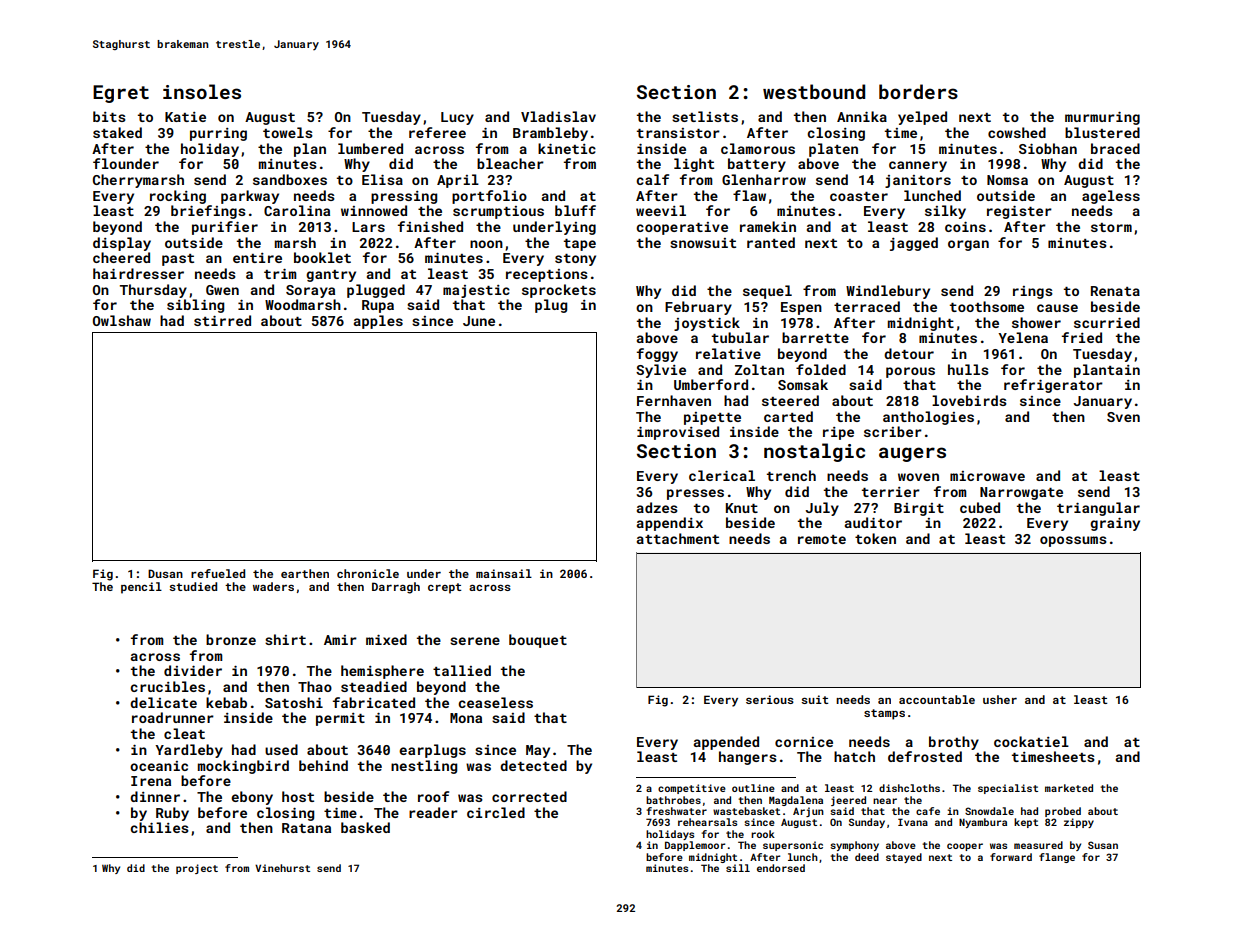 This screenshot has height=952, width=1233. I want to click on Thao, so click(315, 686).
